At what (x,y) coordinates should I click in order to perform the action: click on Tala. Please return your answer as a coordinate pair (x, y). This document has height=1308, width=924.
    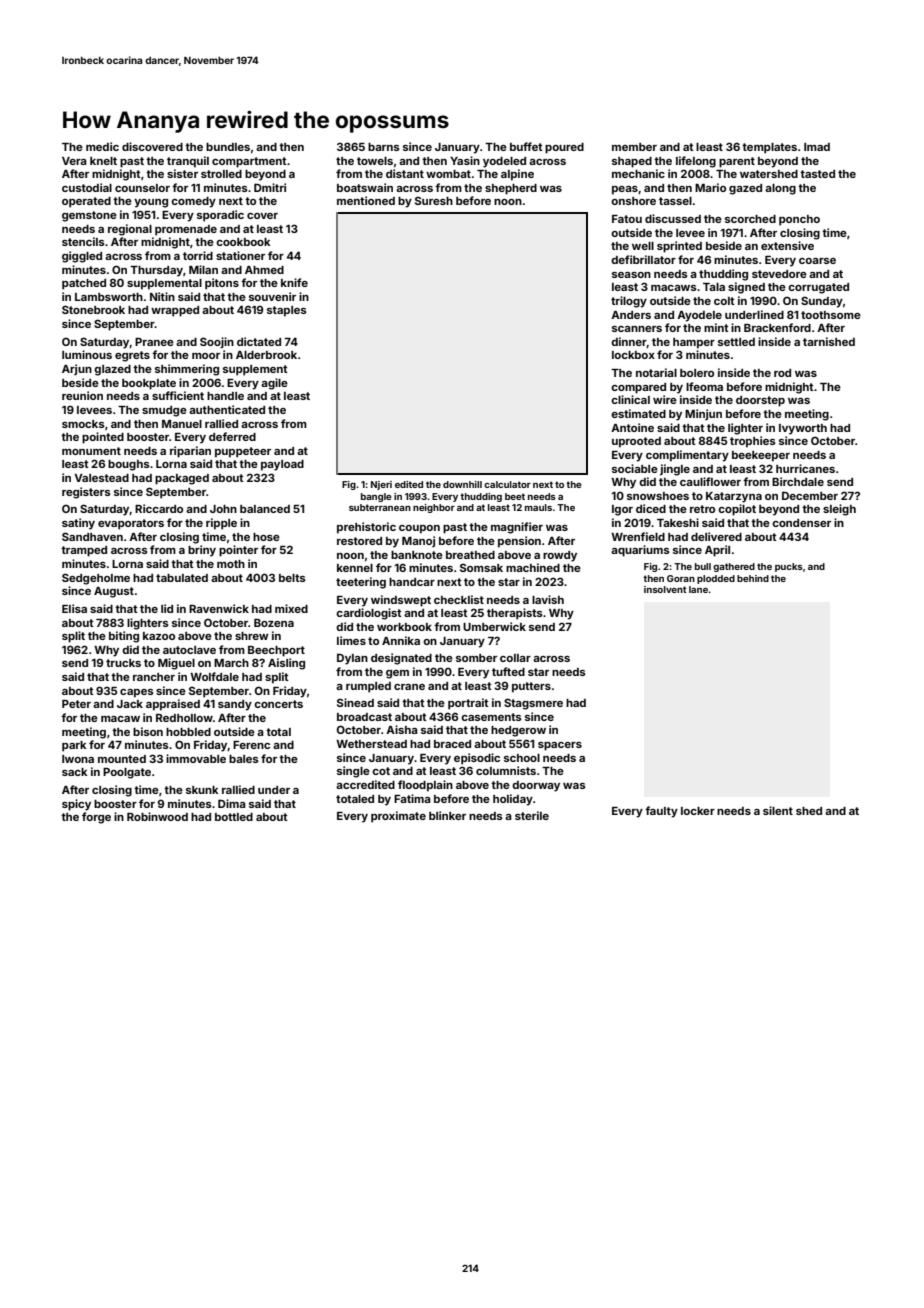
    Looking at the image, I should click on (714, 287).
